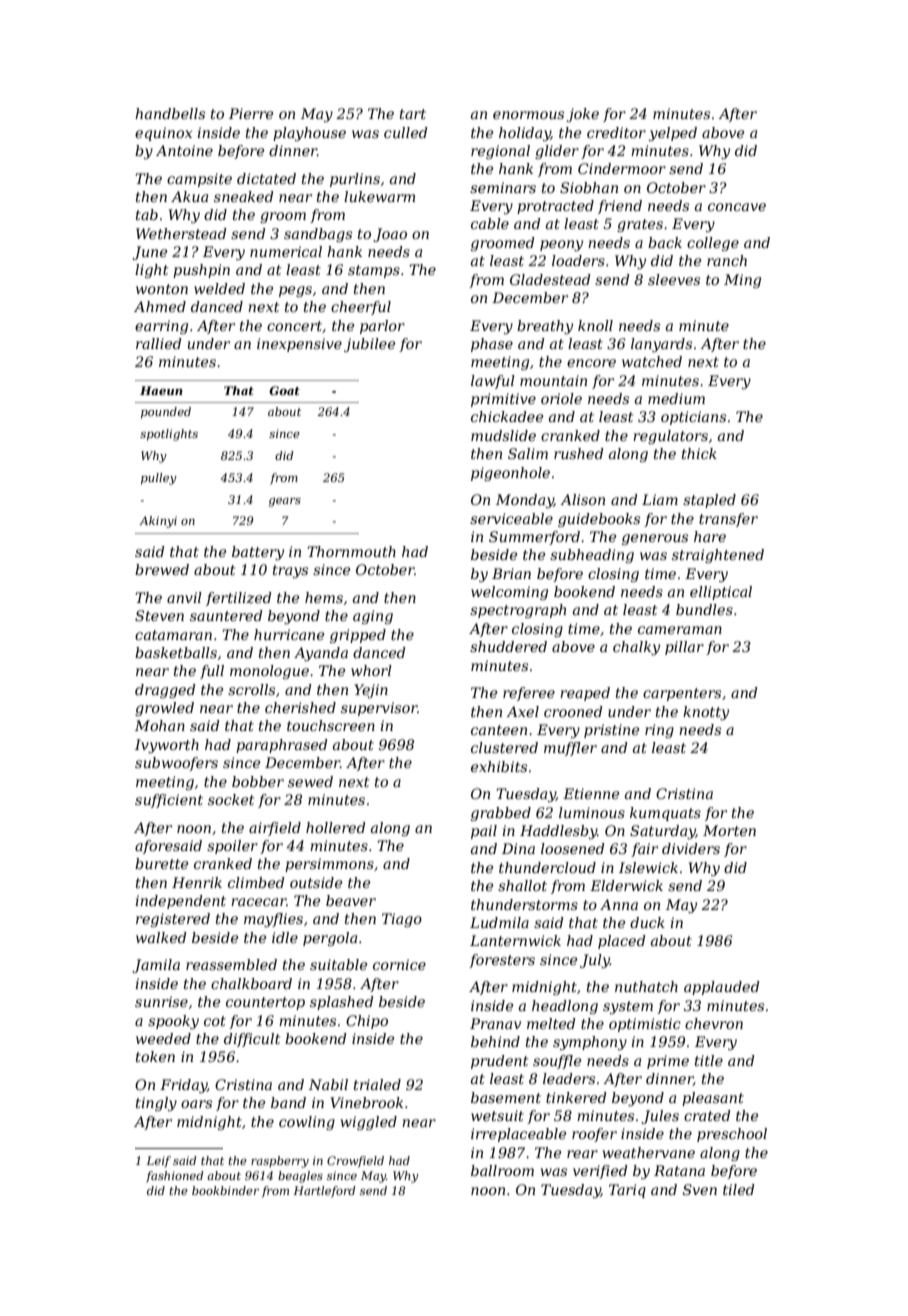 This screenshot has height=1316, width=908. What do you see at coordinates (169, 801) in the screenshot?
I see `sufficient` at bounding box center [169, 801].
